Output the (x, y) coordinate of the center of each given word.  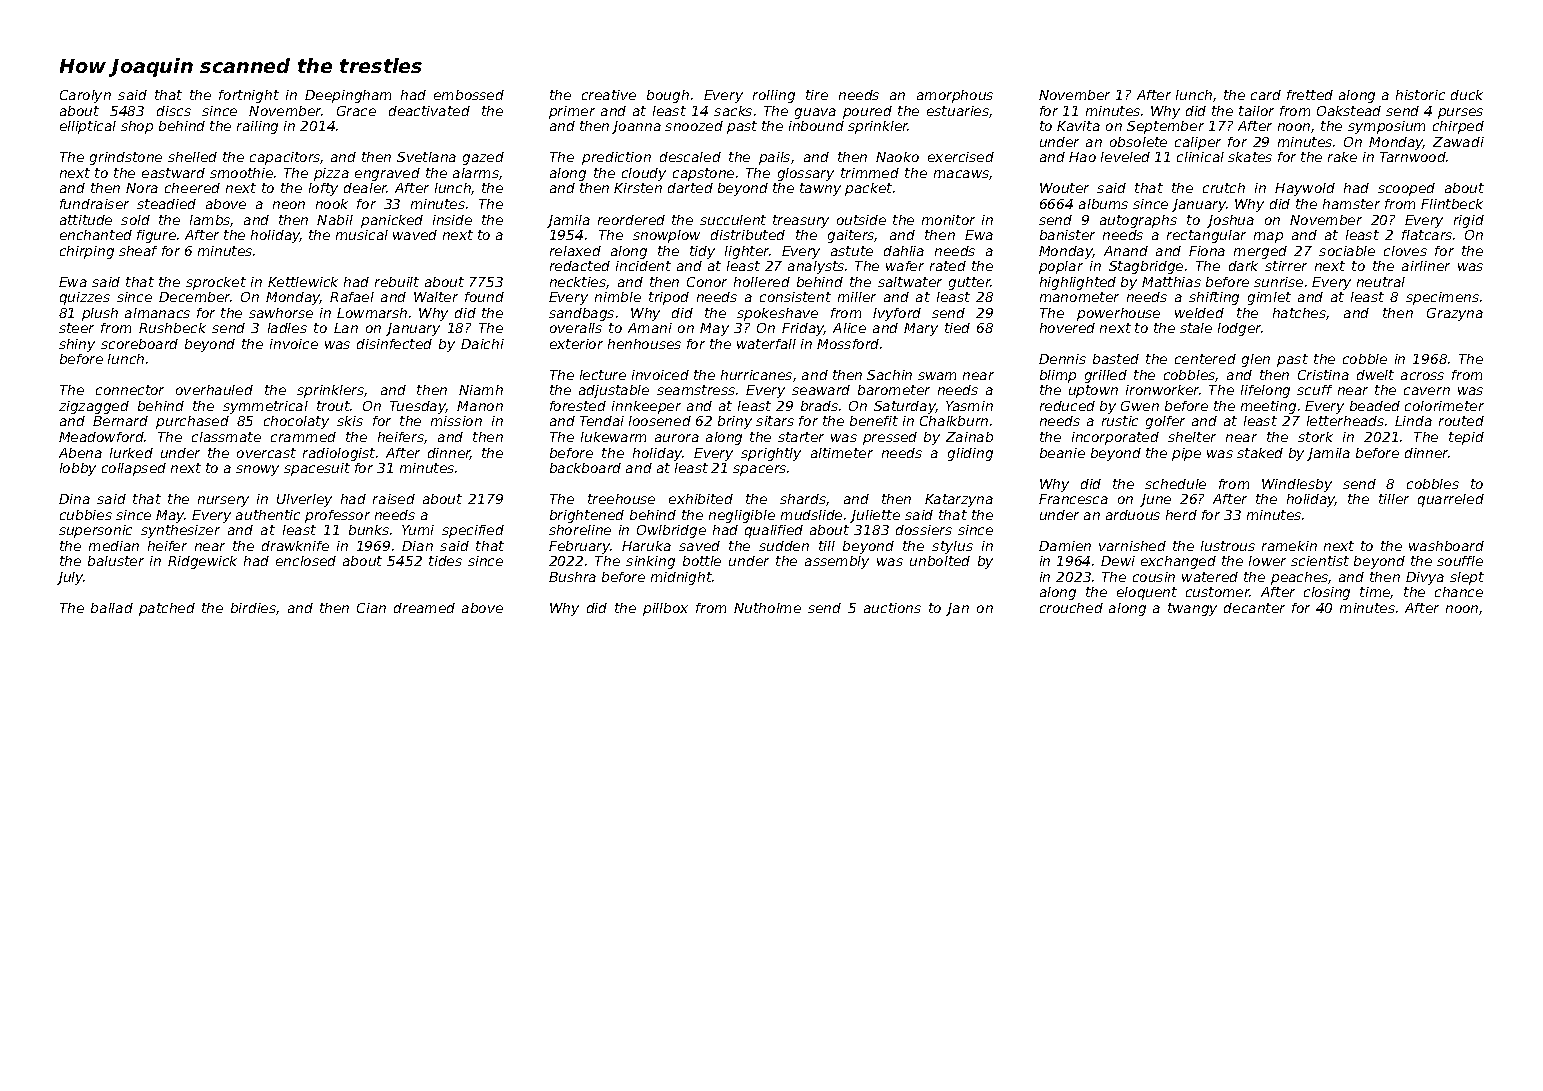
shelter (1192, 437)
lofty (323, 189)
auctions (892, 608)
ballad (112, 608)
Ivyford (897, 314)
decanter (1254, 608)
